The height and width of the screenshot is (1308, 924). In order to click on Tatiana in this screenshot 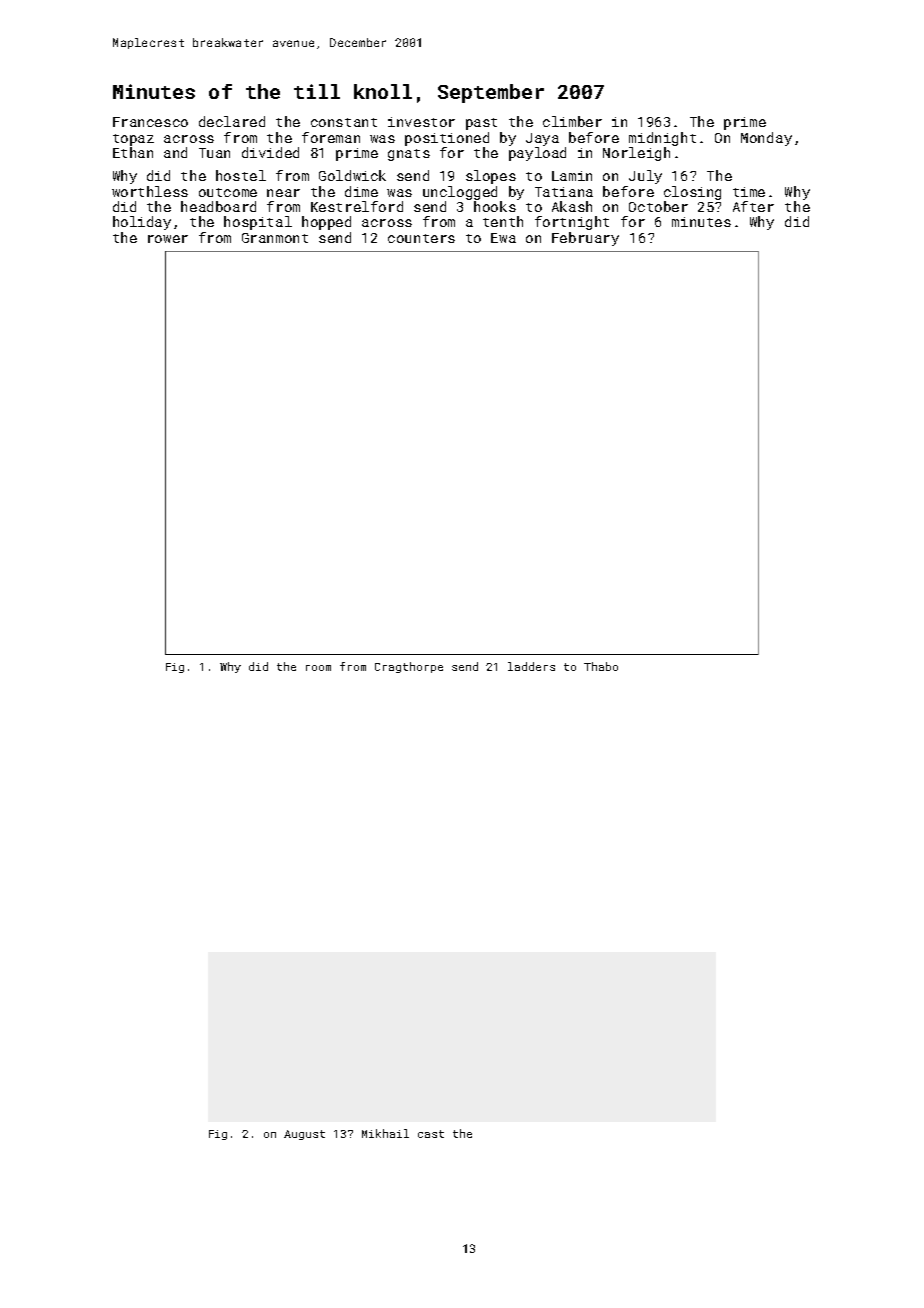, I will do `click(564, 192)`.
